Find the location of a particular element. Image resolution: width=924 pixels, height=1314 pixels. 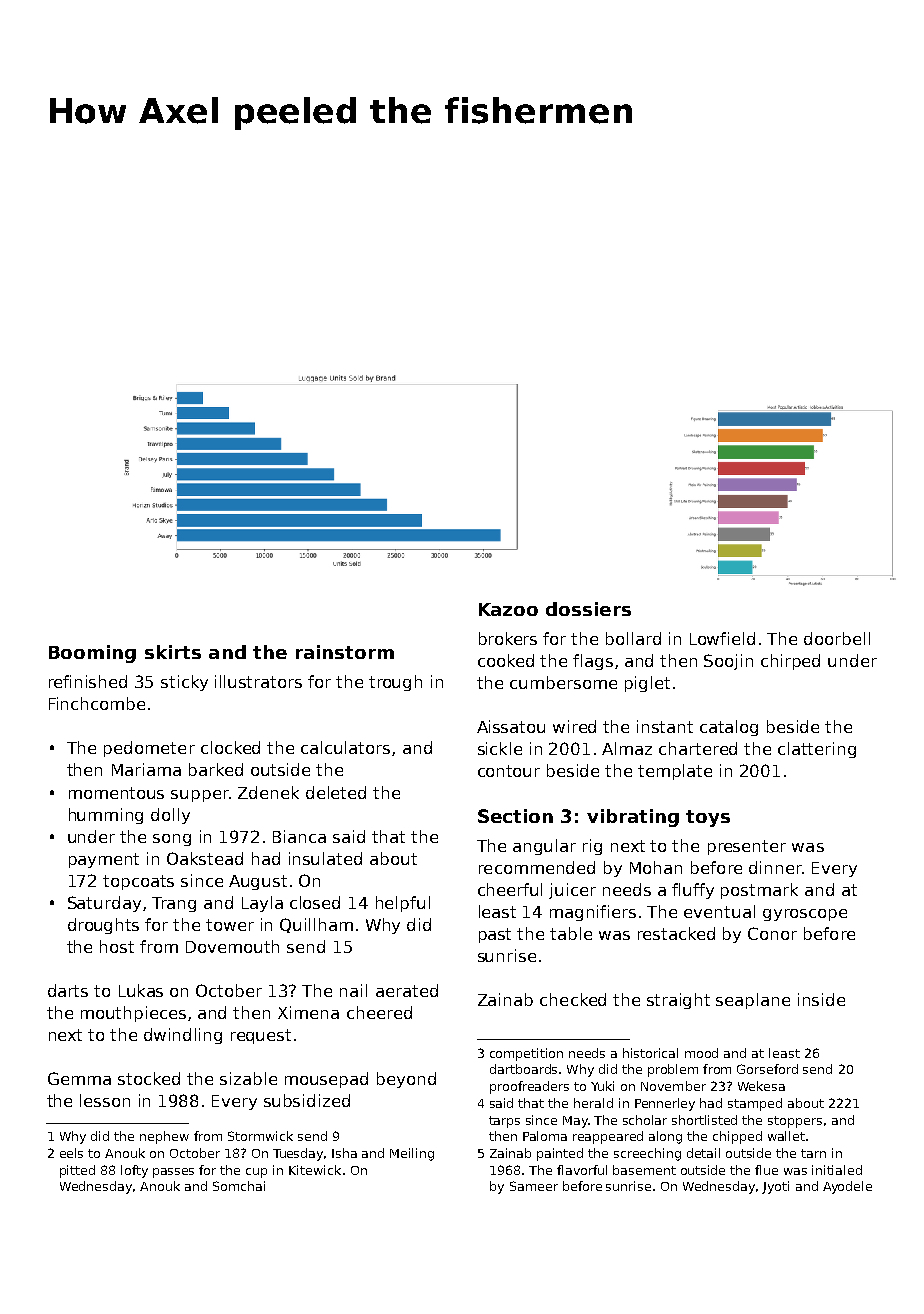

momentous is located at coordinates (116, 793).
